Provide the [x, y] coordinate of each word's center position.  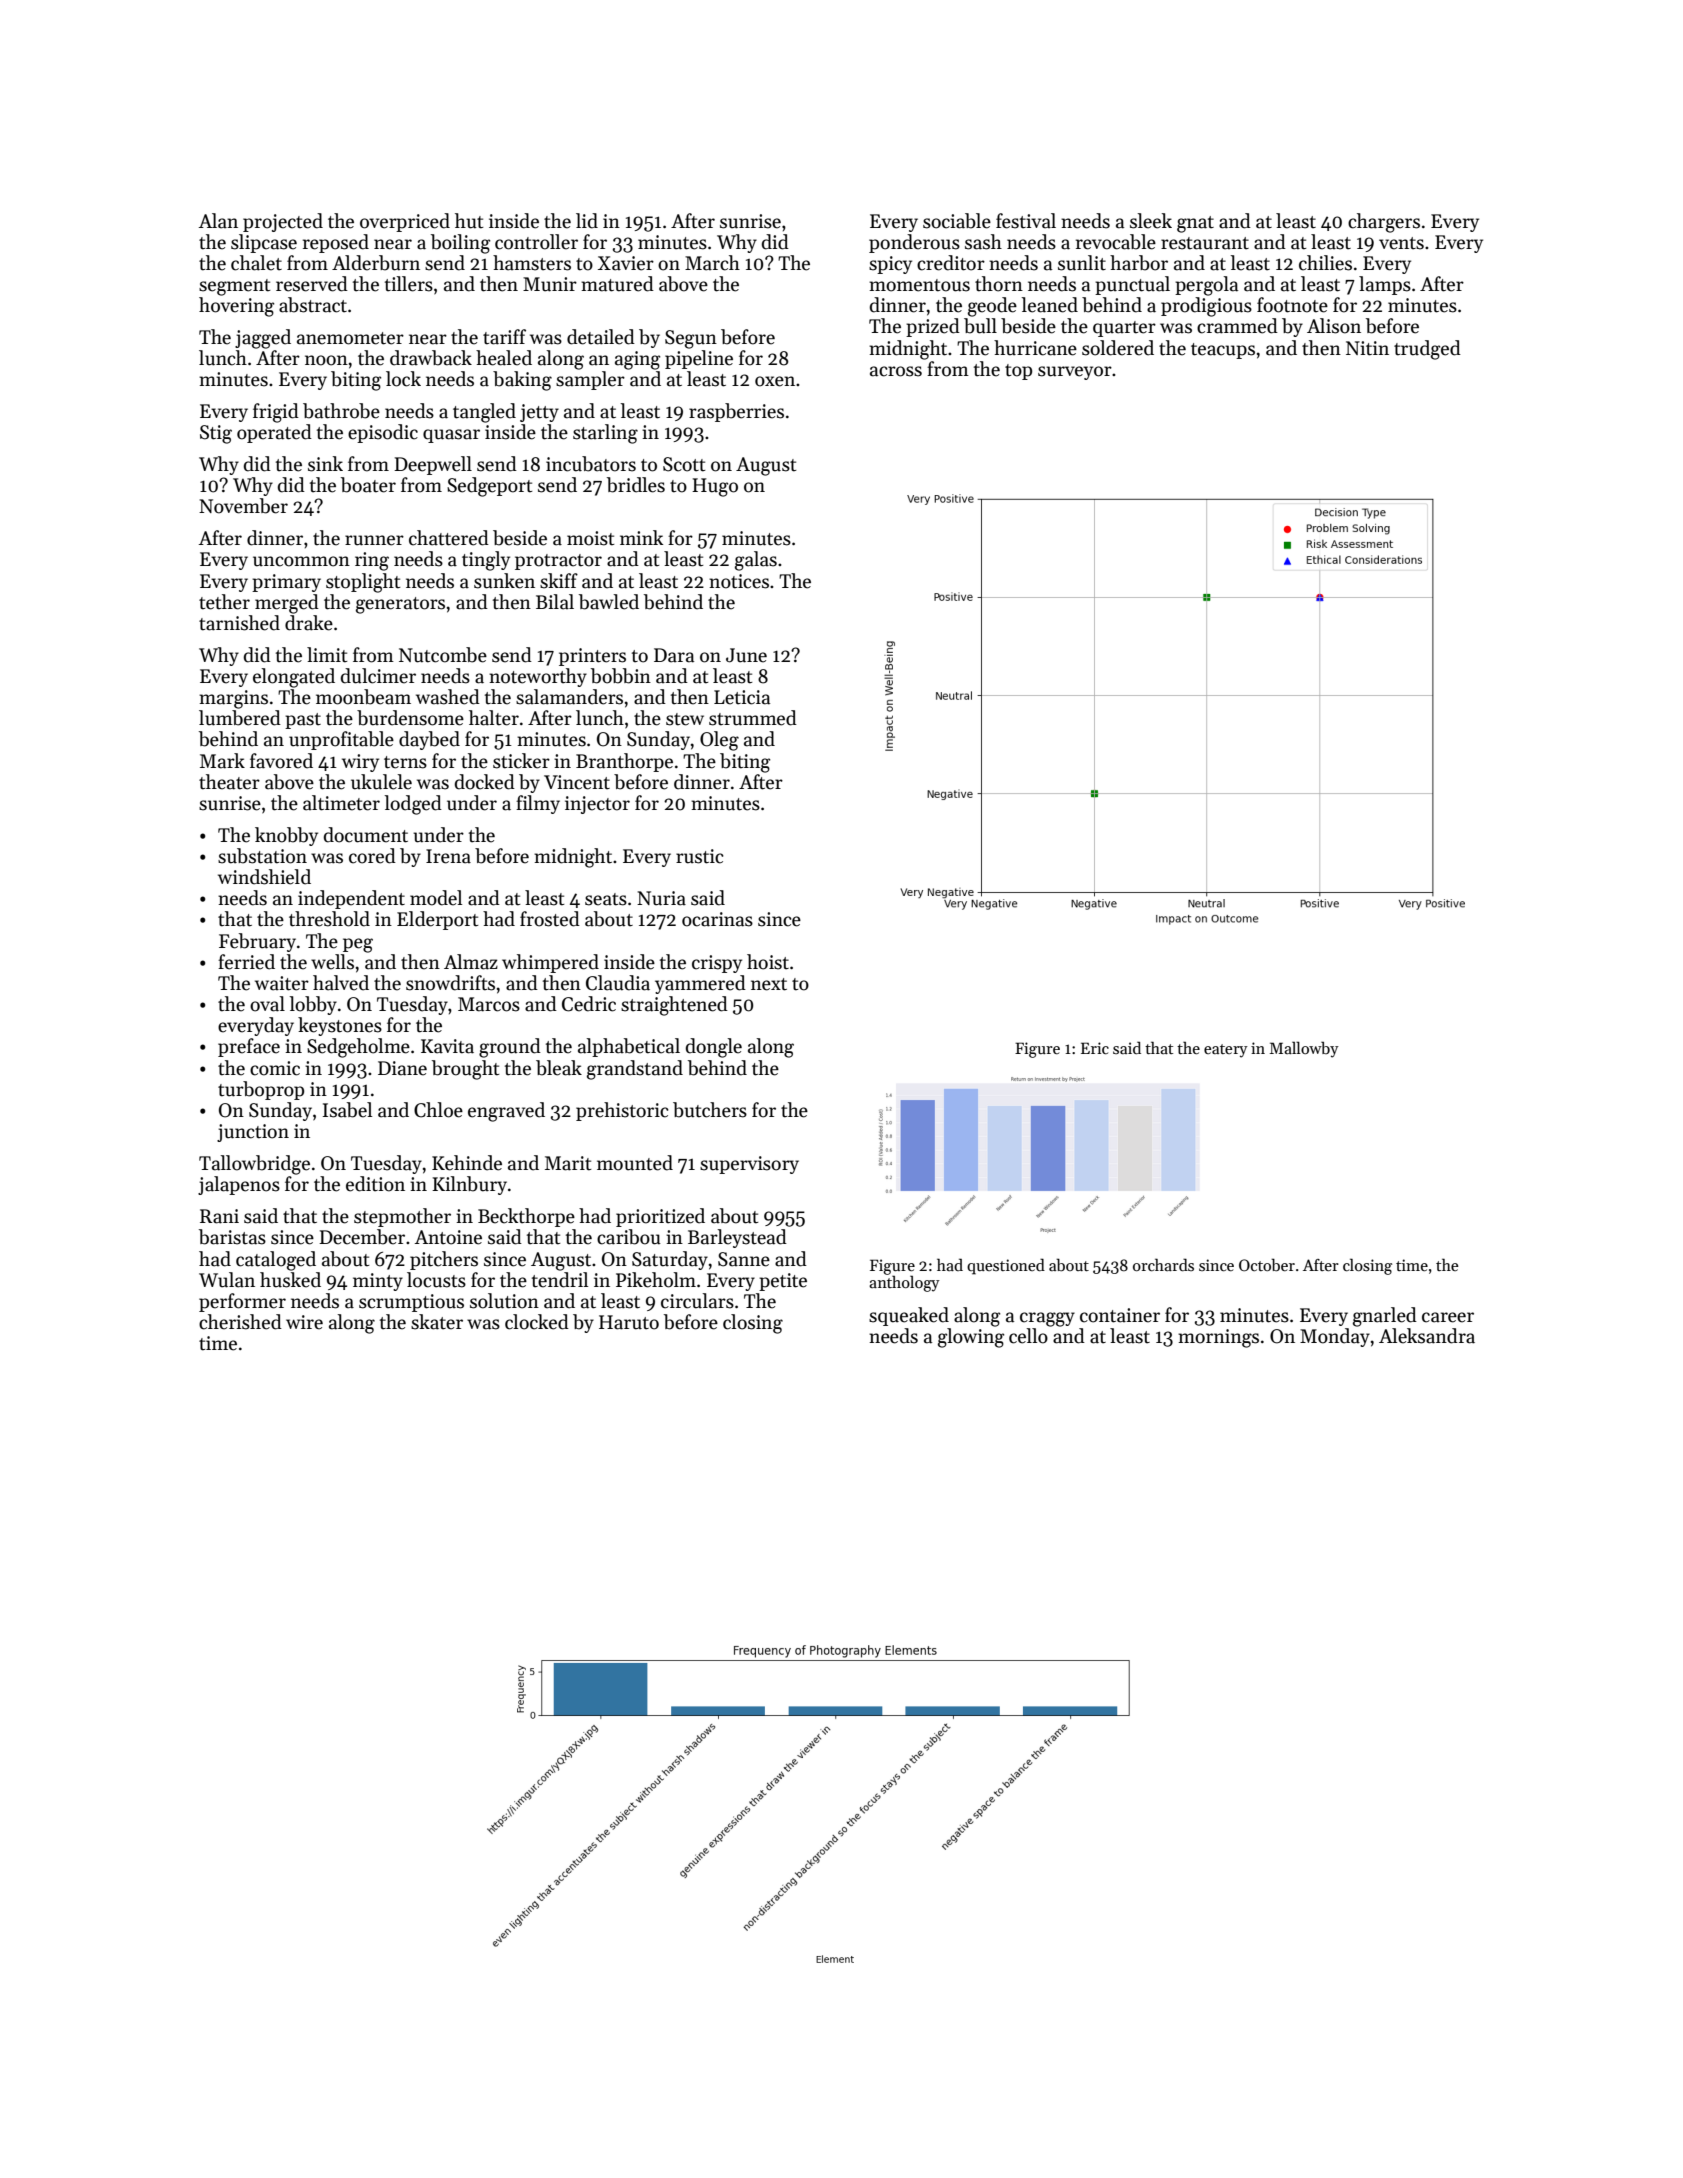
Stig [216, 434]
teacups [1223, 351]
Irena [448, 856]
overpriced [405, 222]
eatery [1226, 1051]
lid [587, 221]
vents [1401, 243]
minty [378, 1282]
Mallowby [1304, 1049]
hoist [768, 962]
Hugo [715, 487]
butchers [710, 1110]
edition [375, 1184]
